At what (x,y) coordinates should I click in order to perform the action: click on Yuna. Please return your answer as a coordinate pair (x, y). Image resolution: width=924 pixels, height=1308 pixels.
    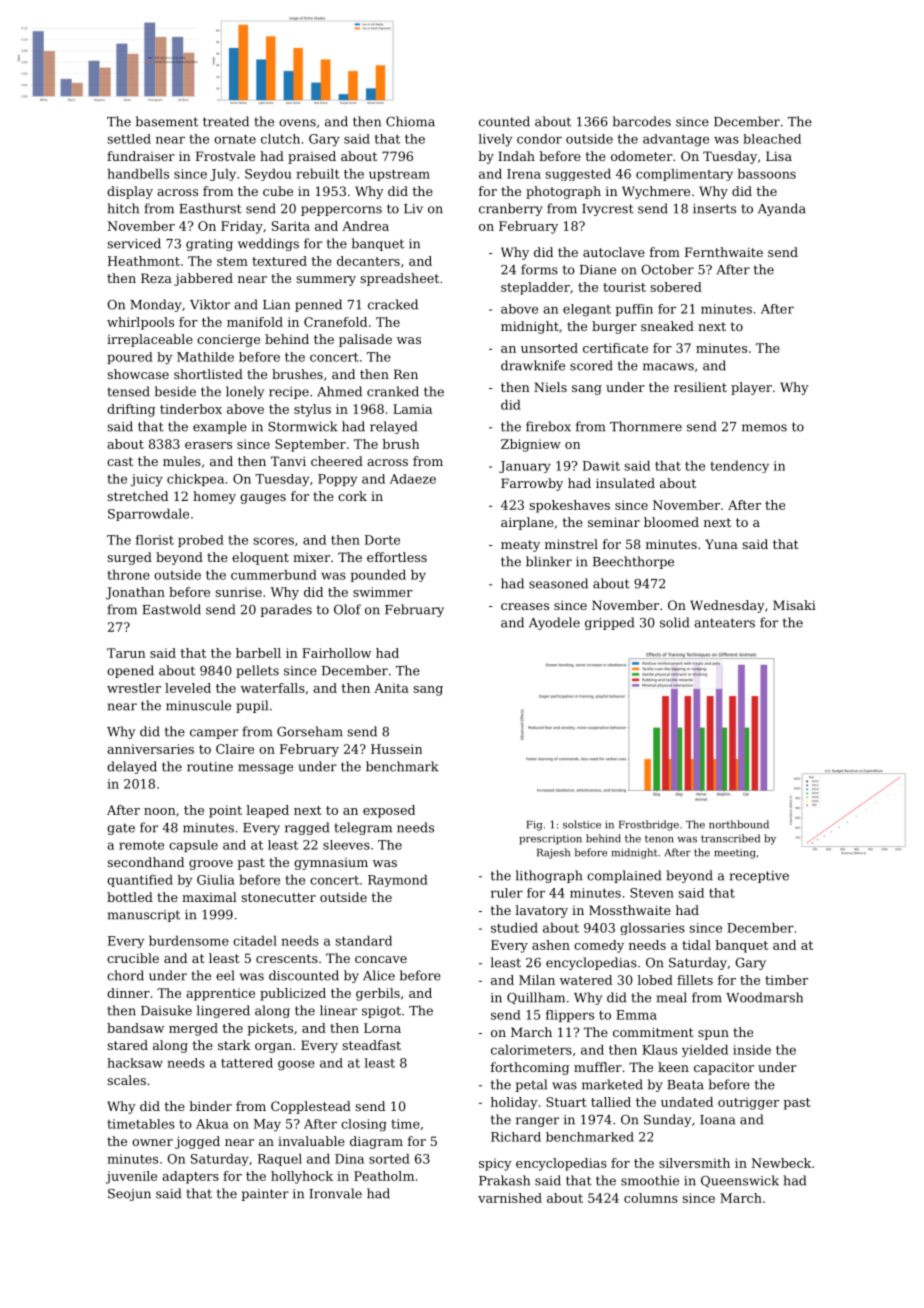
    Looking at the image, I should click on (721, 544).
